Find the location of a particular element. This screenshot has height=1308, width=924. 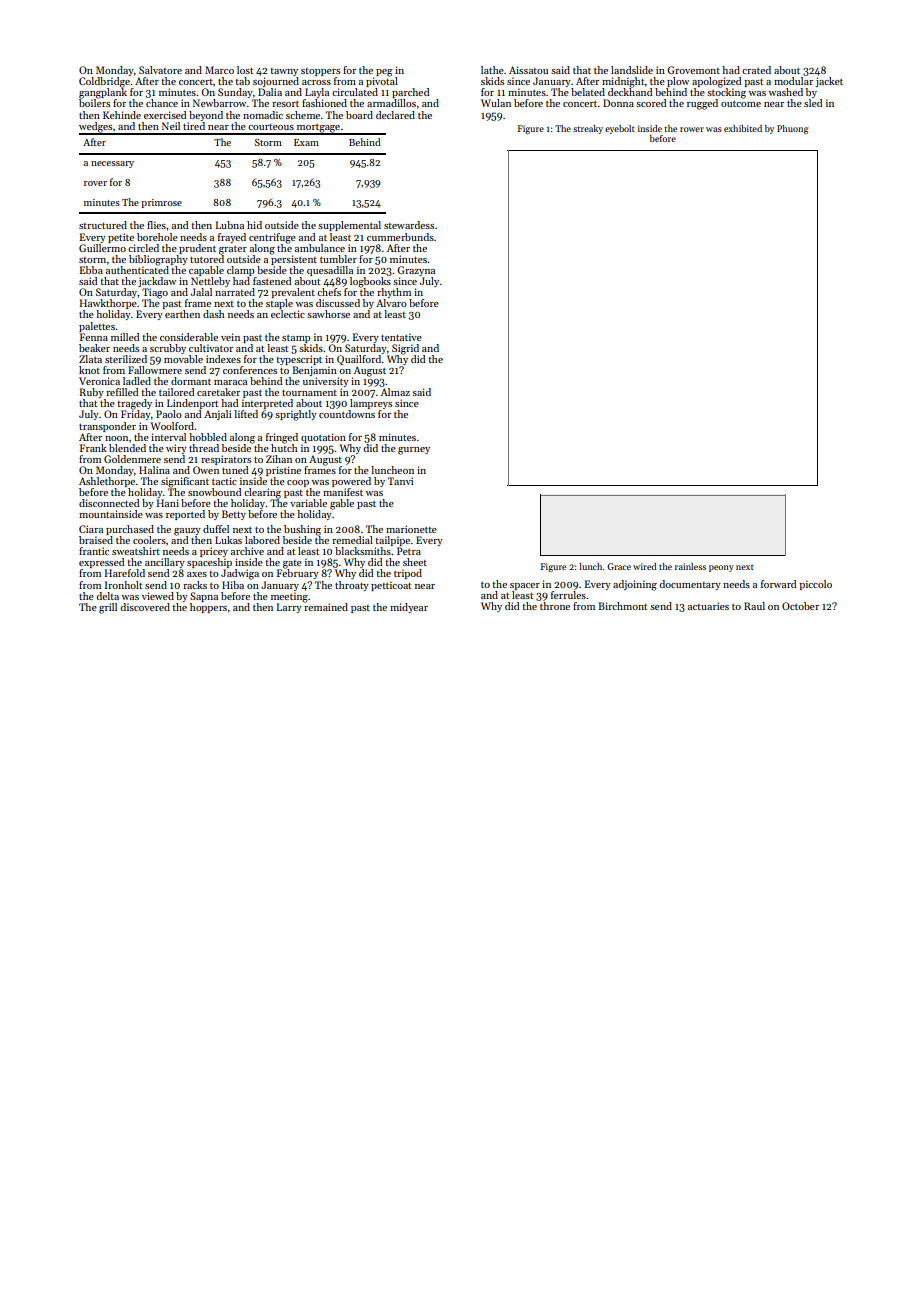

meeting is located at coordinates (289, 597).
